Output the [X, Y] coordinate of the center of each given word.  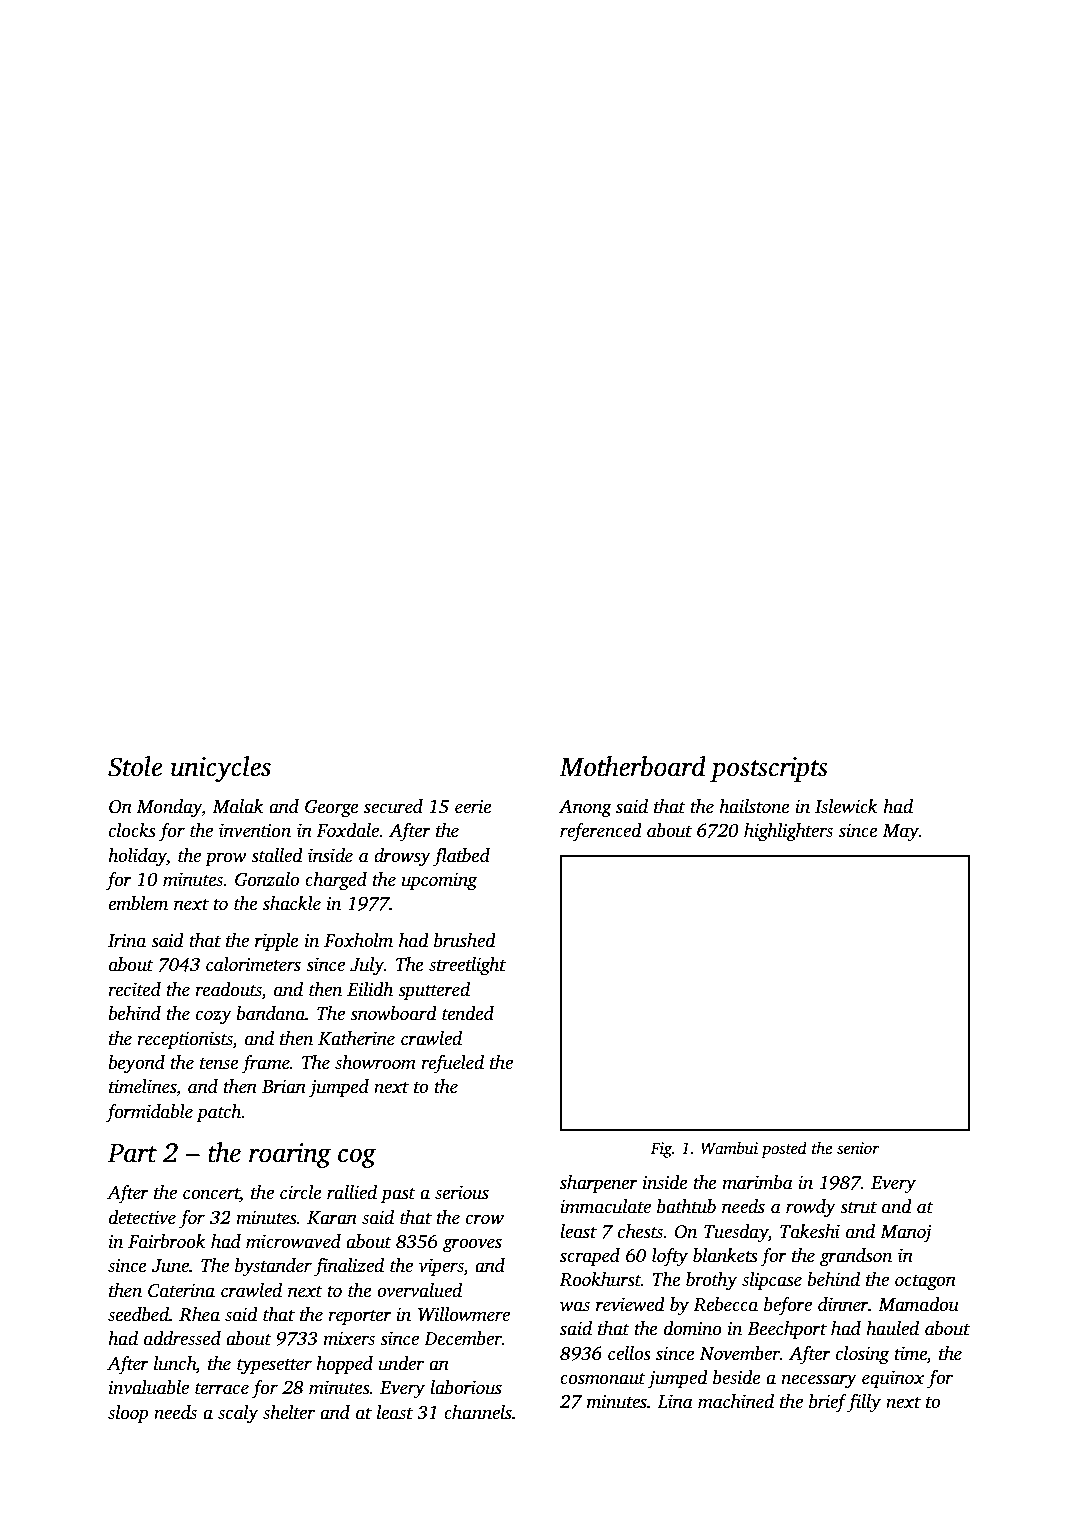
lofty [670, 1257]
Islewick [846, 806]
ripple [277, 942]
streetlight [467, 966]
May [900, 832]
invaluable [149, 1387]
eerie [473, 807]
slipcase [772, 1281]
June [170, 1266]
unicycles [221, 769]
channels [478, 1412]
